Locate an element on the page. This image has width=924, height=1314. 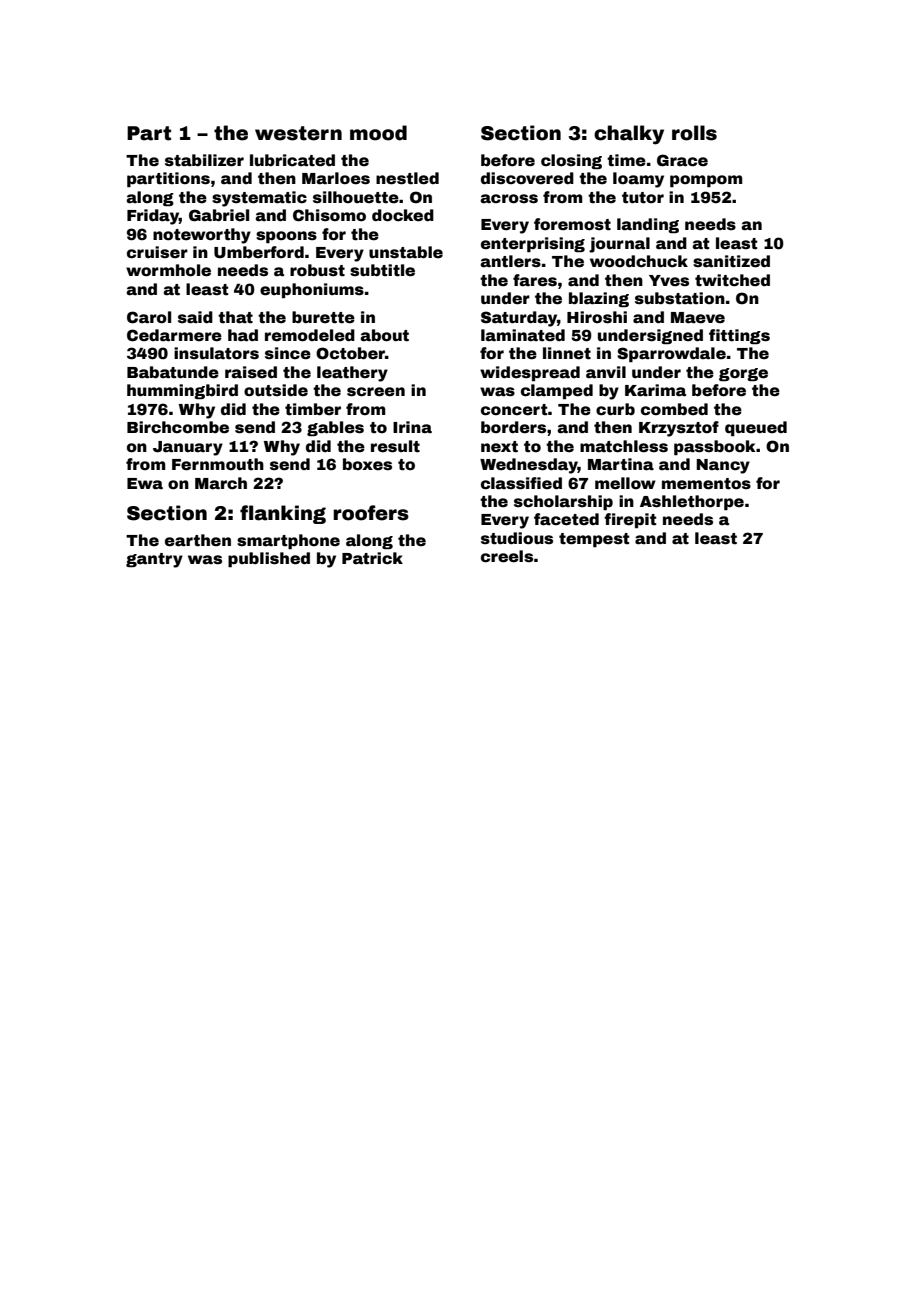
unstable is located at coordinates (406, 252).
